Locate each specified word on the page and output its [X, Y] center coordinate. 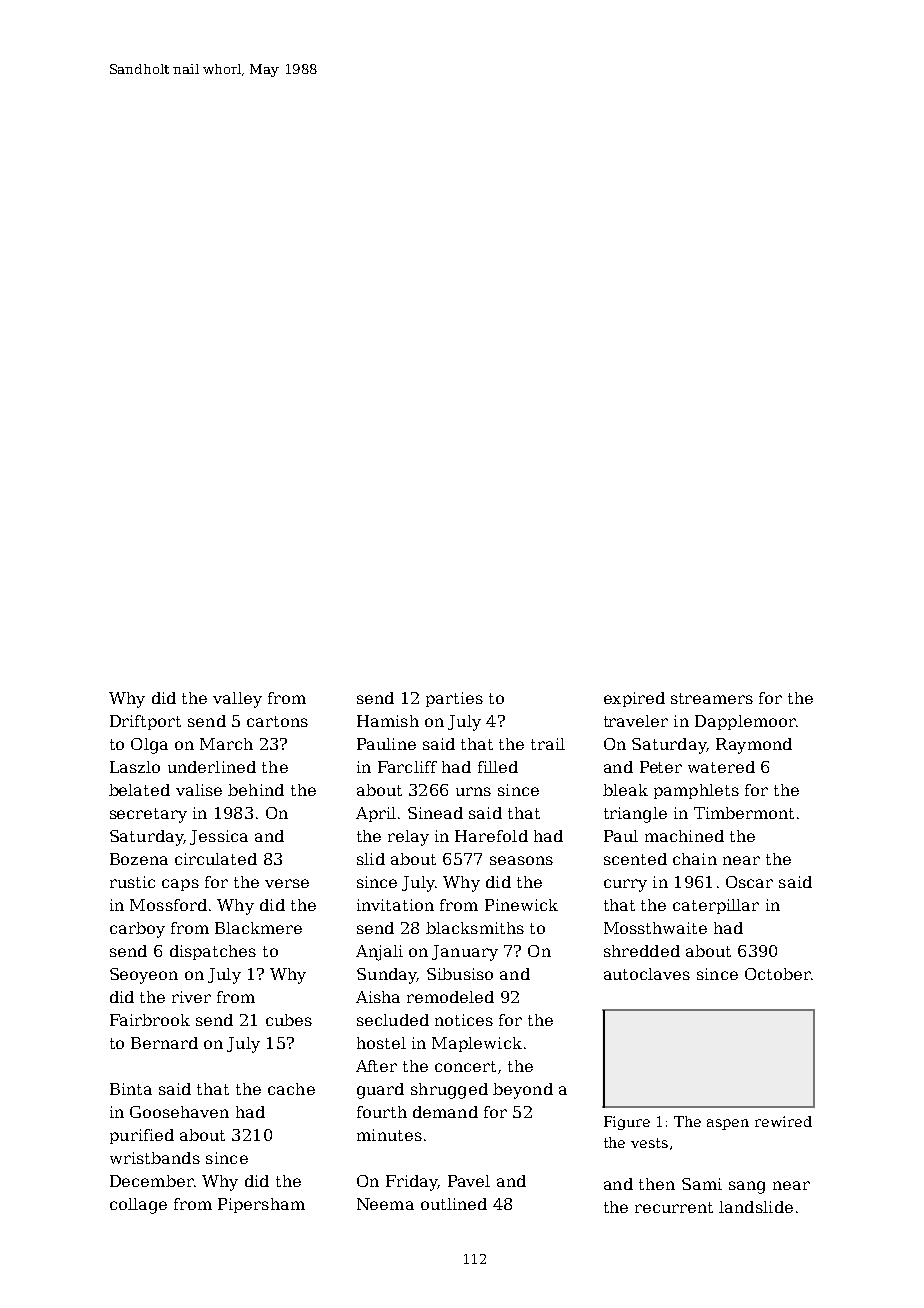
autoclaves [647, 974]
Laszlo [135, 767]
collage [138, 1206]
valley [237, 700]
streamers [712, 698]
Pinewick [521, 905]
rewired [783, 1121]
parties [454, 699]
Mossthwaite [655, 928]
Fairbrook [150, 1020]
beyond [523, 1091]
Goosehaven [179, 1112]
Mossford [168, 905]
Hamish [388, 721]
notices [464, 1020]
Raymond [754, 746]
